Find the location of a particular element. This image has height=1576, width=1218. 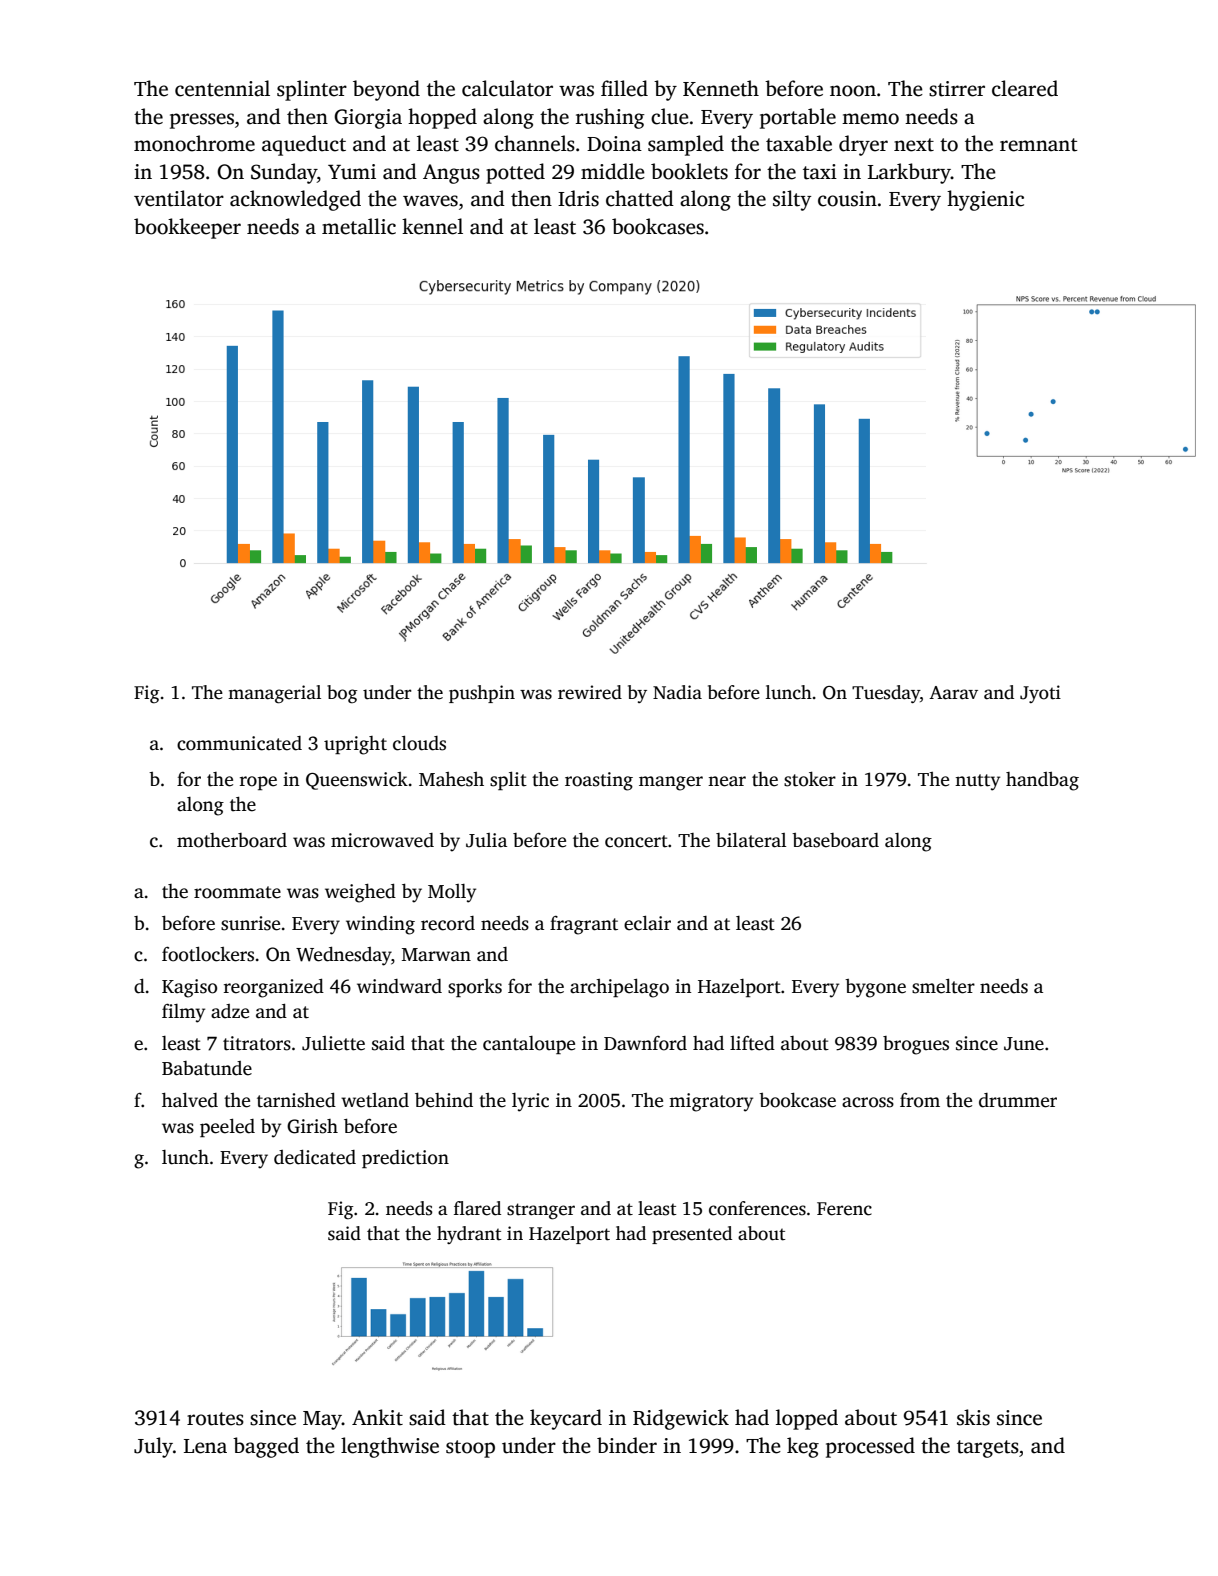

pushpin is located at coordinates (482, 694).
